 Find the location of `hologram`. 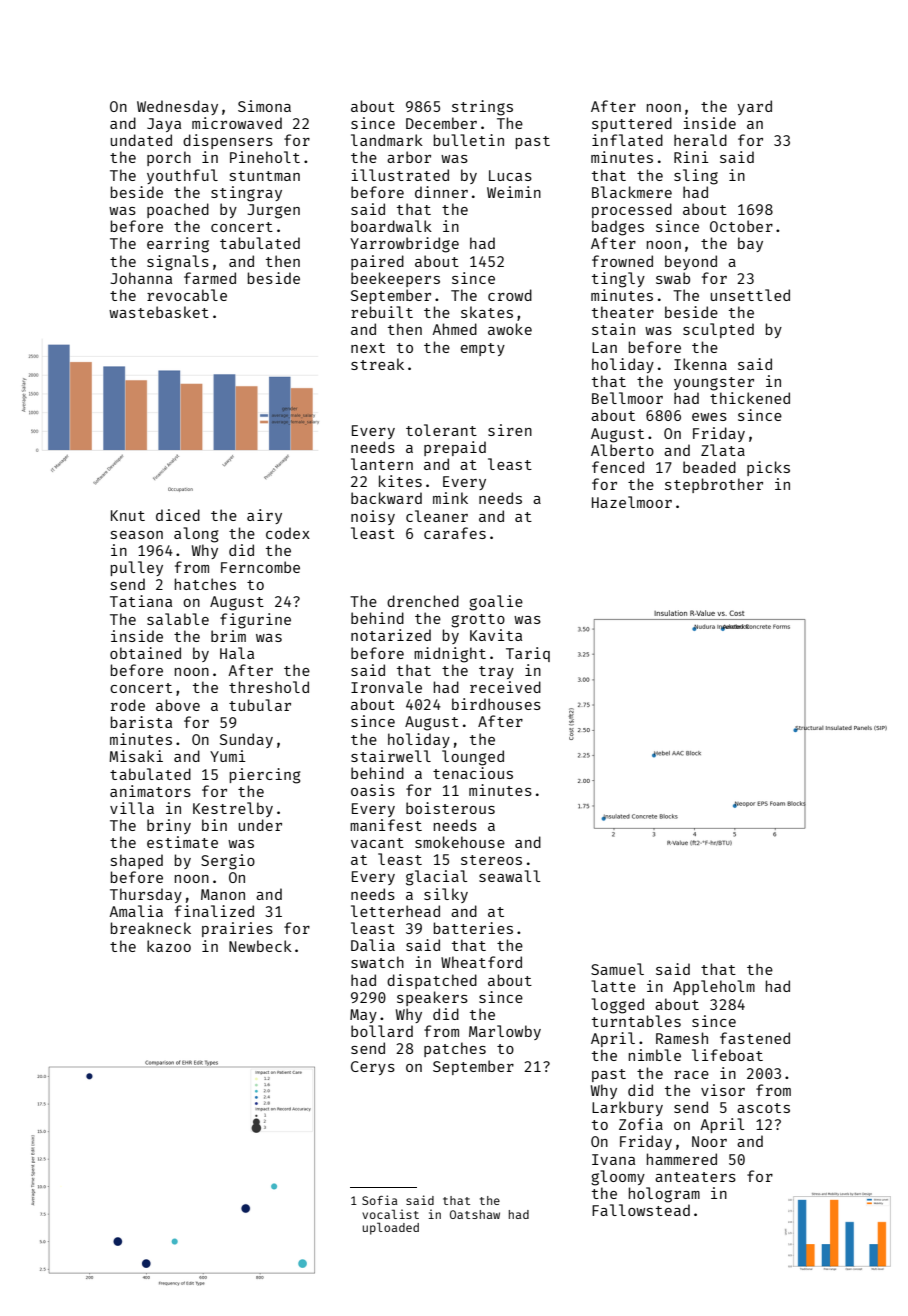

hologram is located at coordinates (664, 1195).
